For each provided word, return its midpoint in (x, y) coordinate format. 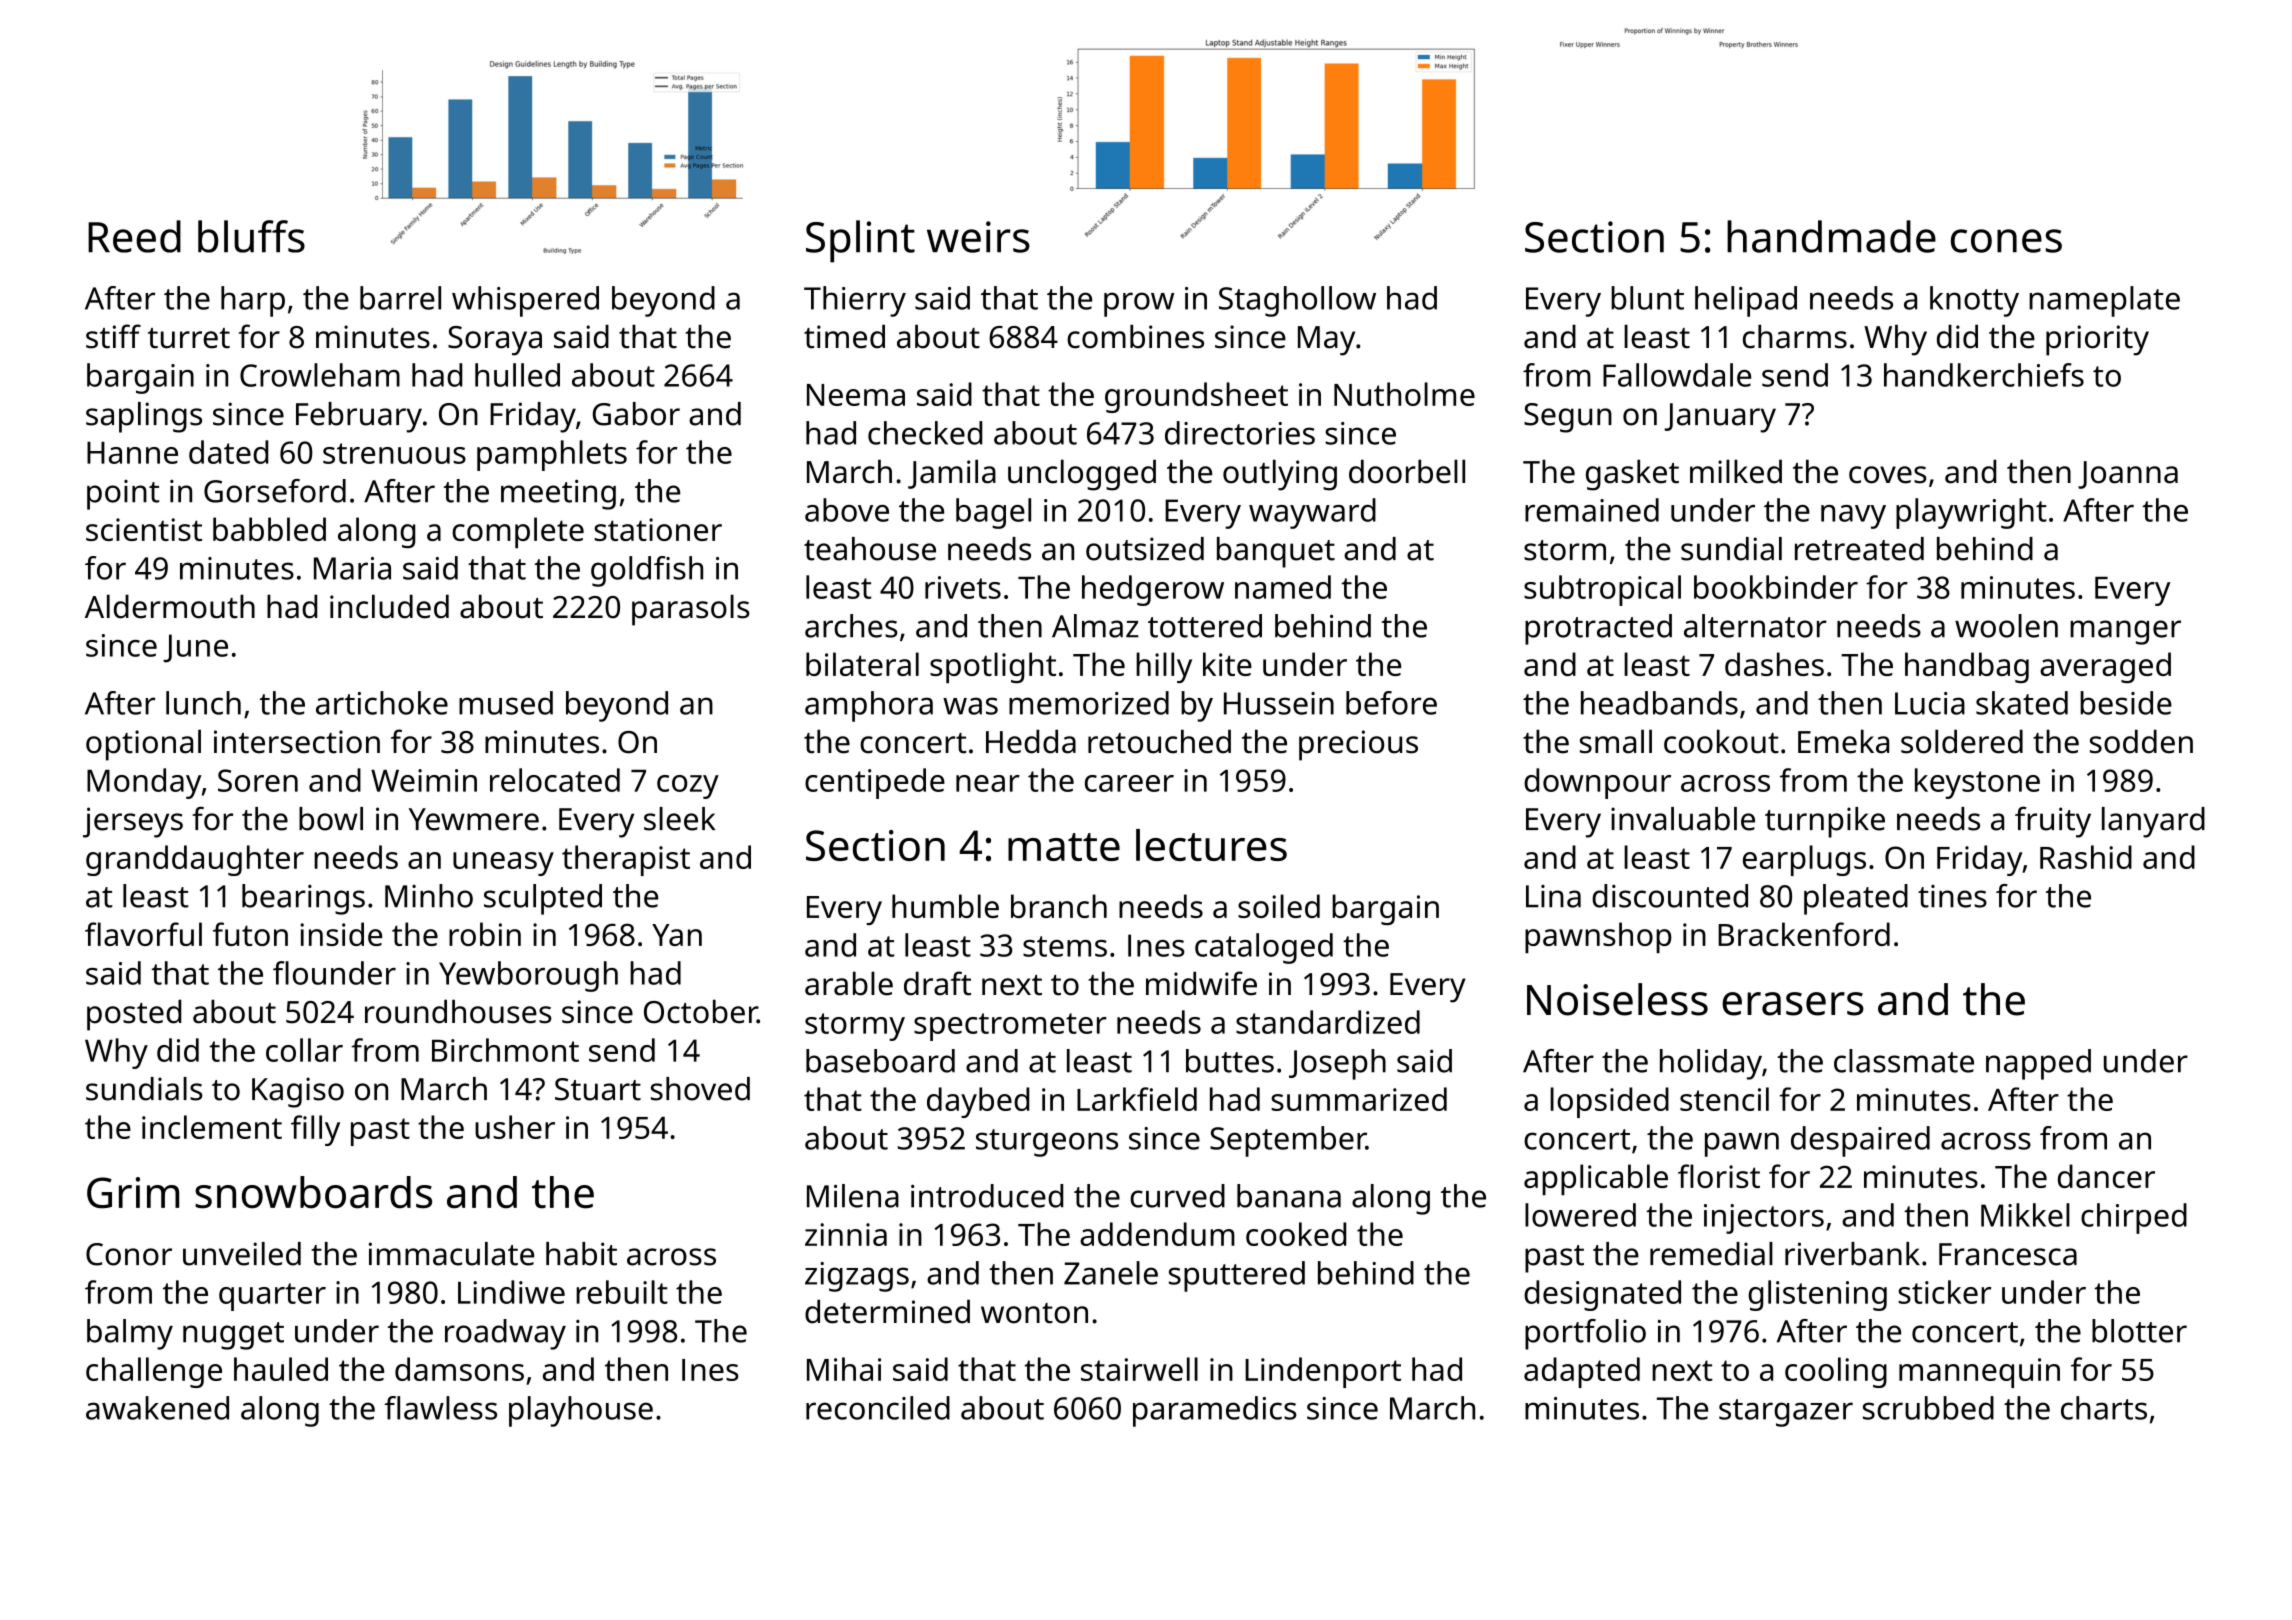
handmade (1831, 236)
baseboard (880, 1061)
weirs (978, 237)
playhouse (581, 1411)
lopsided (1609, 1102)
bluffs (251, 236)
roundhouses (458, 1011)
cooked (1296, 1234)
